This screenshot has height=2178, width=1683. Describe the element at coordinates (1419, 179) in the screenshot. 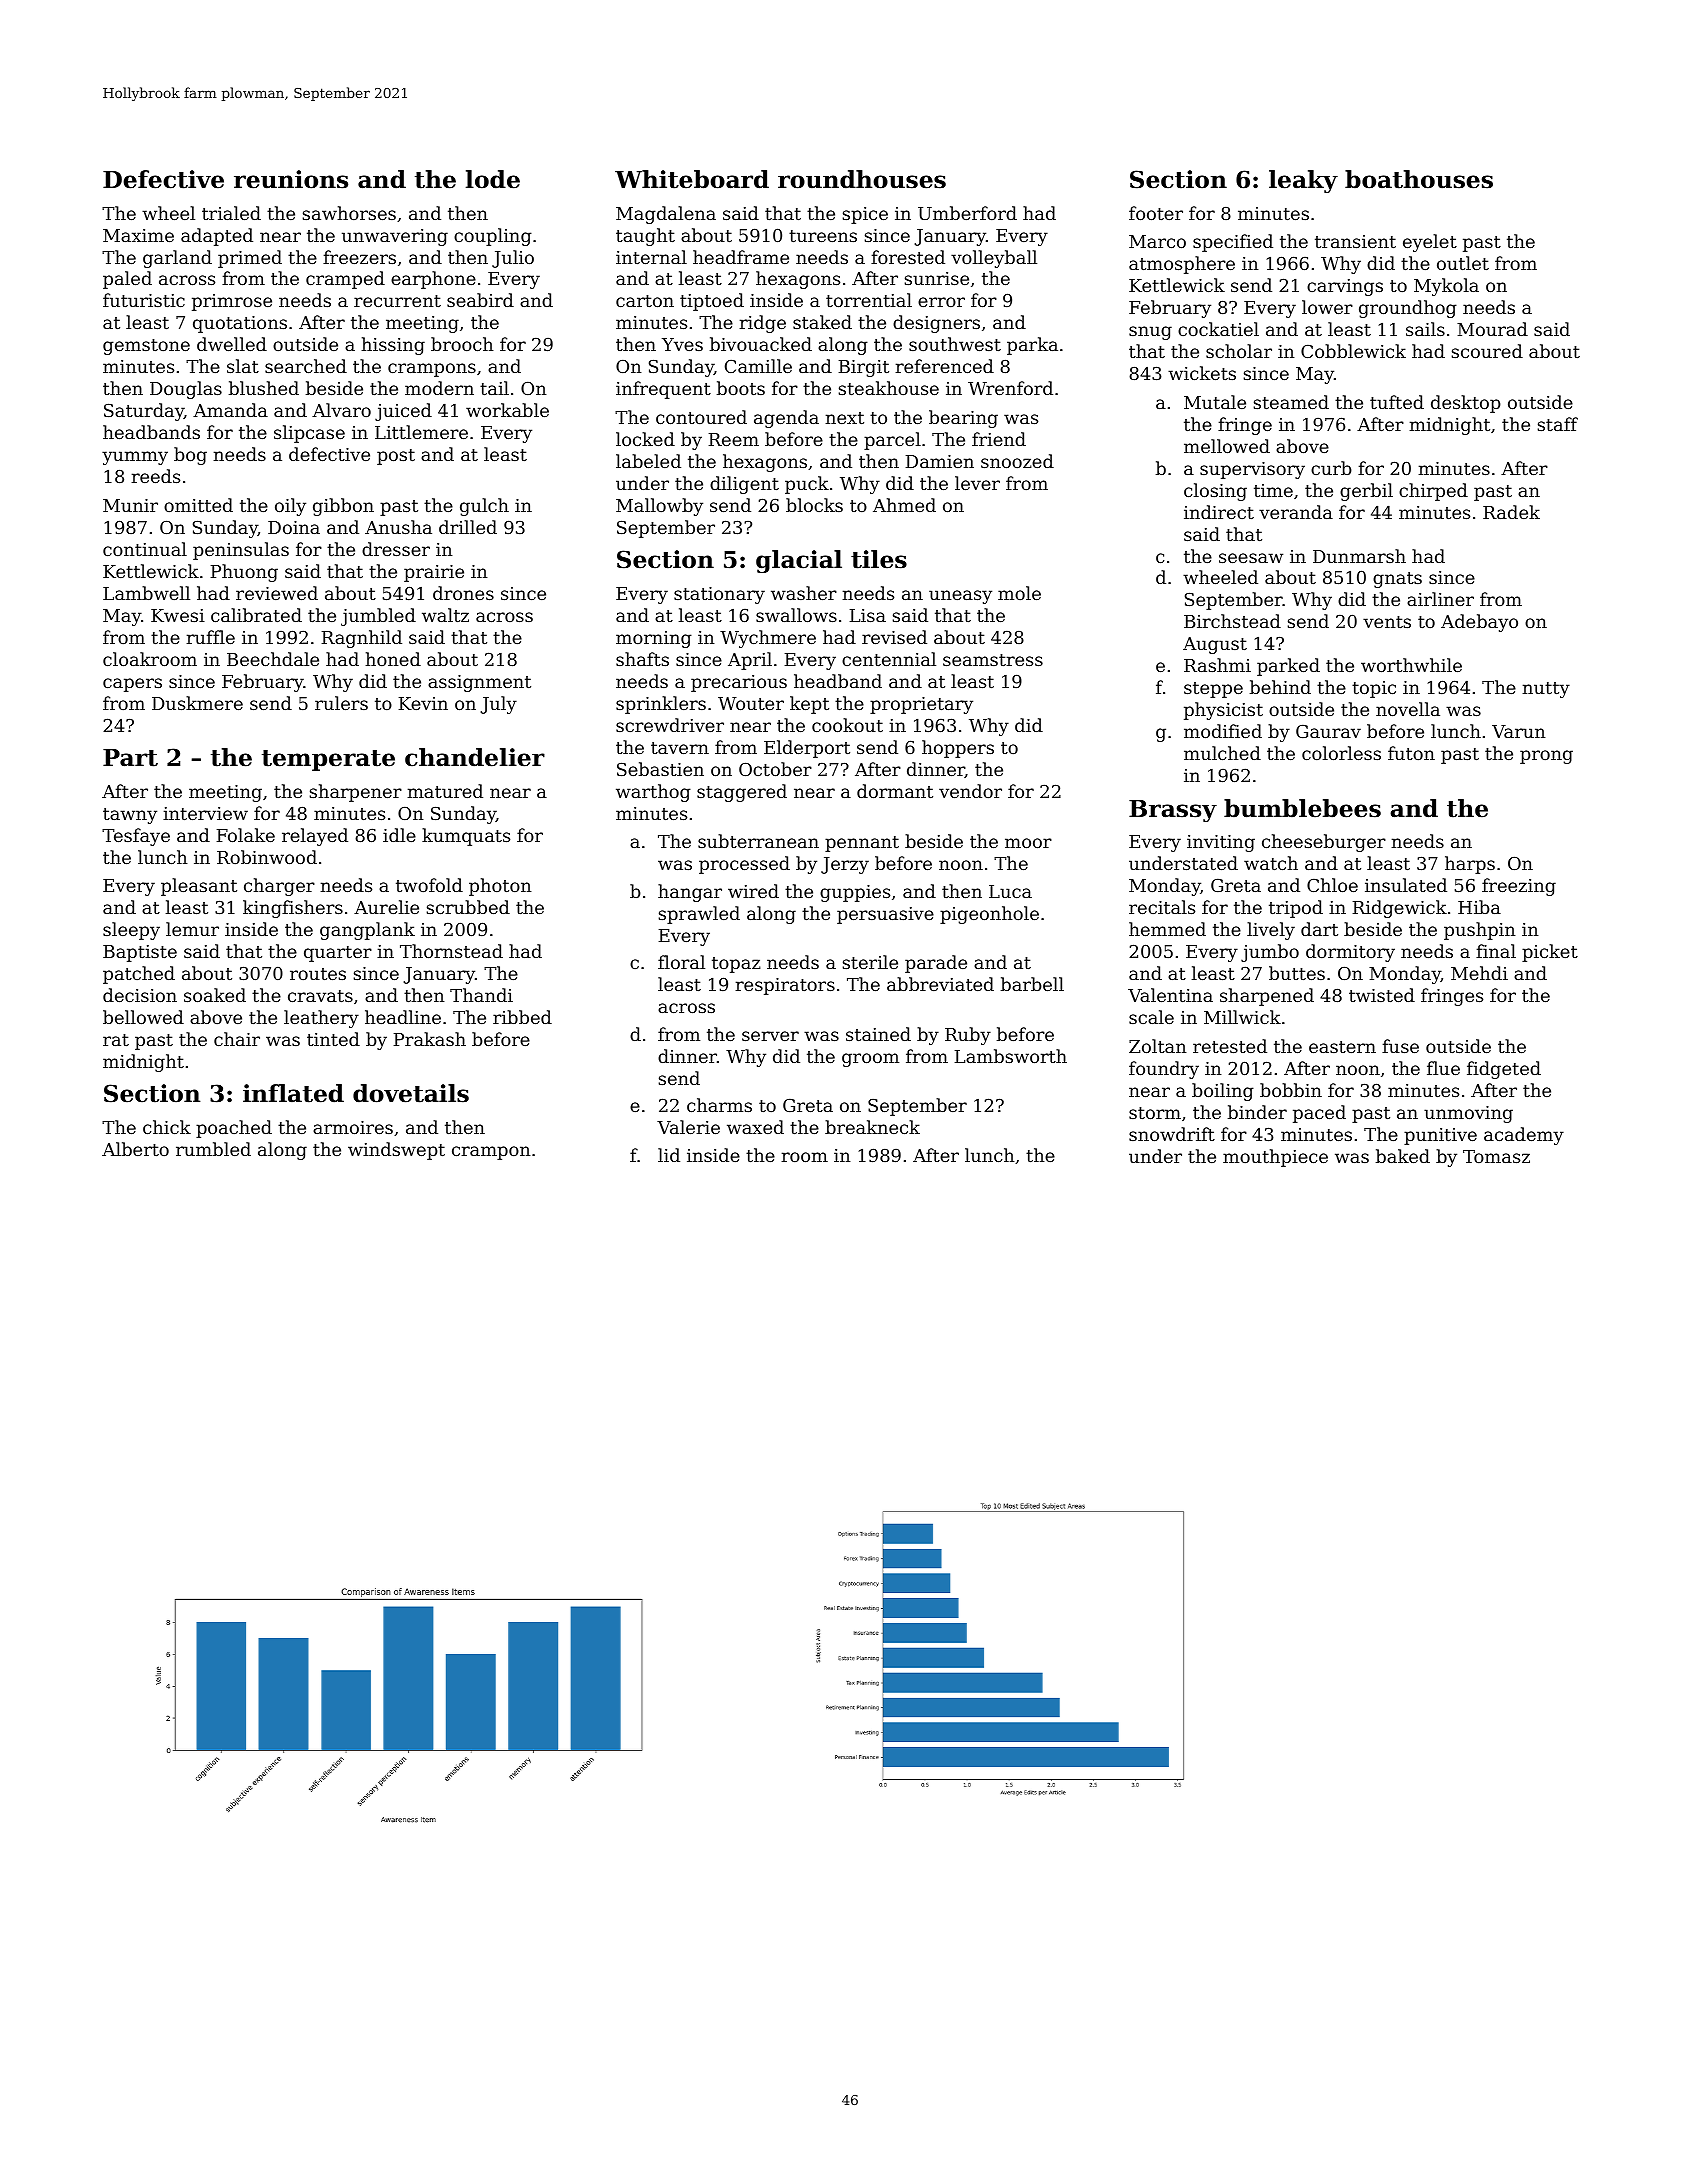

I see `boathouses` at that location.
